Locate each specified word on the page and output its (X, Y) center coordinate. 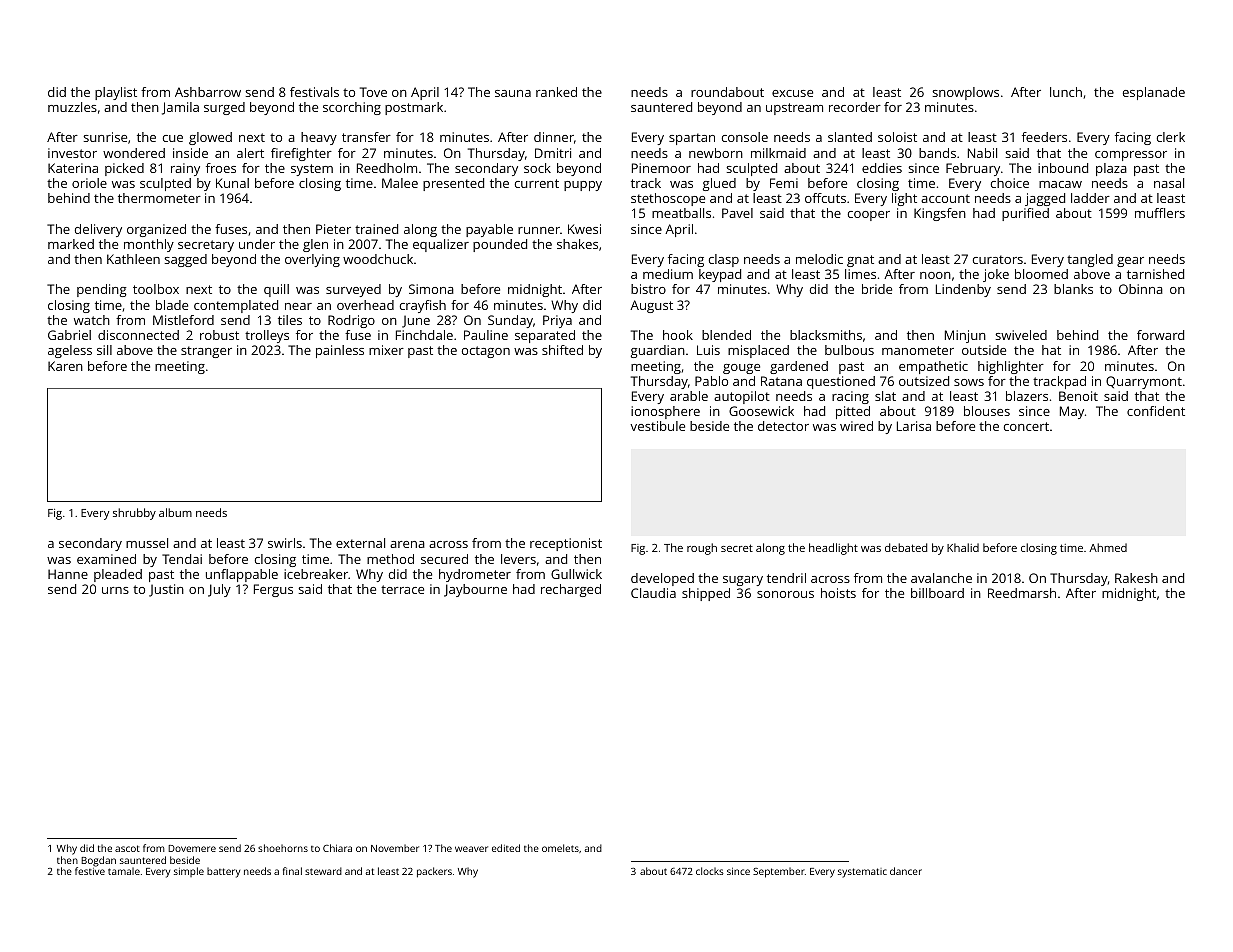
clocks (710, 871)
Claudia (653, 593)
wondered (134, 153)
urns (115, 590)
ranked (556, 92)
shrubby (134, 514)
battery (223, 872)
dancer (906, 871)
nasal (1169, 183)
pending (102, 290)
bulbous (849, 350)
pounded (500, 245)
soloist (897, 137)
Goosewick (761, 411)
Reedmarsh (1022, 593)
